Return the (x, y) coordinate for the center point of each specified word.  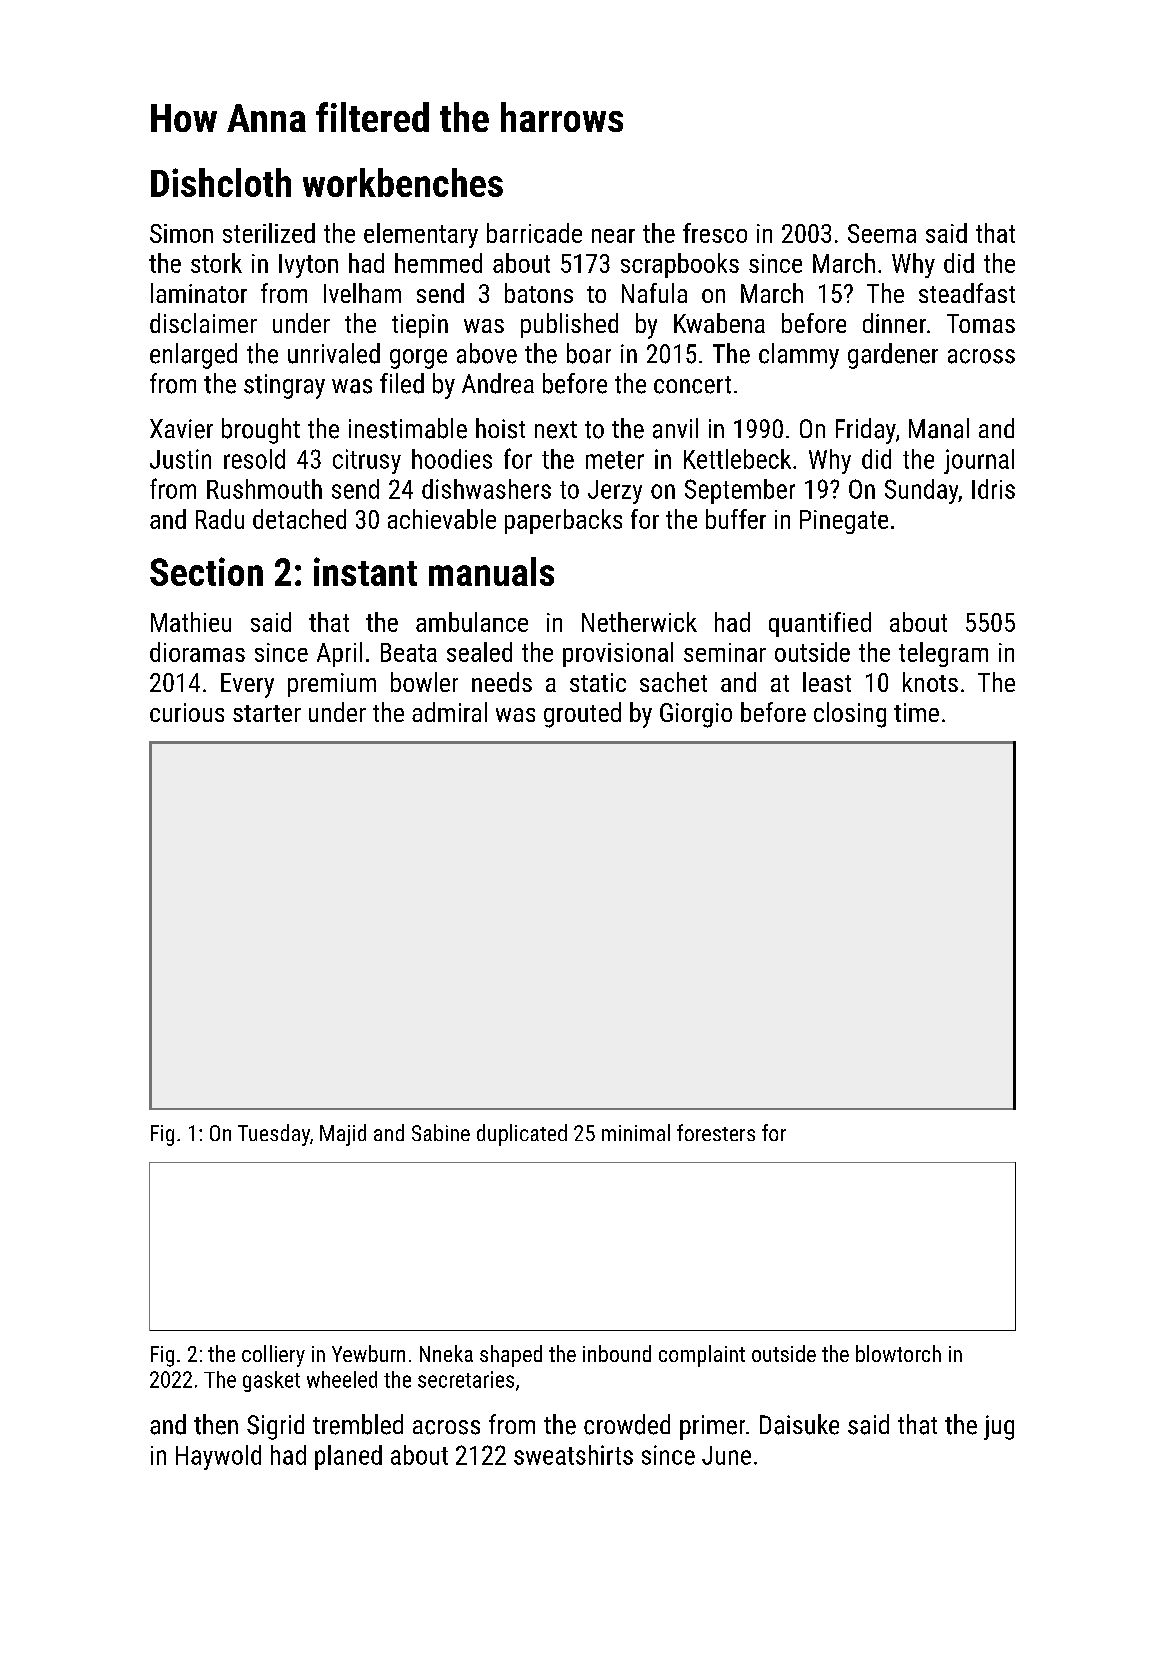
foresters (716, 1132)
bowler (424, 682)
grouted (582, 715)
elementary (421, 235)
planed (348, 1457)
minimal (636, 1132)
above (487, 353)
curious (187, 712)
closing (850, 715)
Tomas (981, 323)
